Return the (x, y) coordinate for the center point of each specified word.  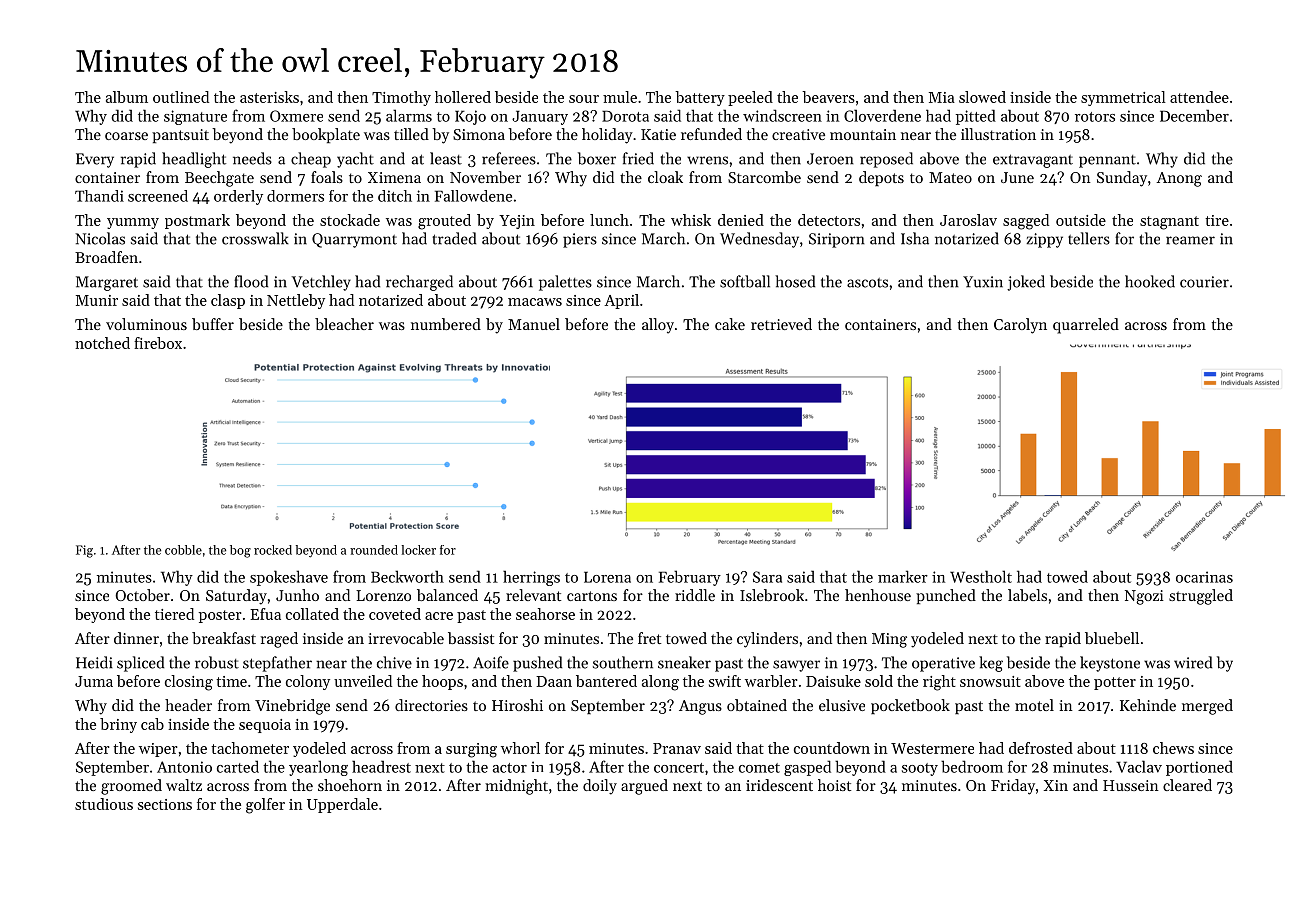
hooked (1150, 281)
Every (95, 160)
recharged (419, 283)
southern (623, 662)
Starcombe (764, 177)
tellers (1089, 238)
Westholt (981, 576)
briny (118, 725)
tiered (174, 614)
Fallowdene (473, 196)
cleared (1187, 785)
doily (600, 787)
